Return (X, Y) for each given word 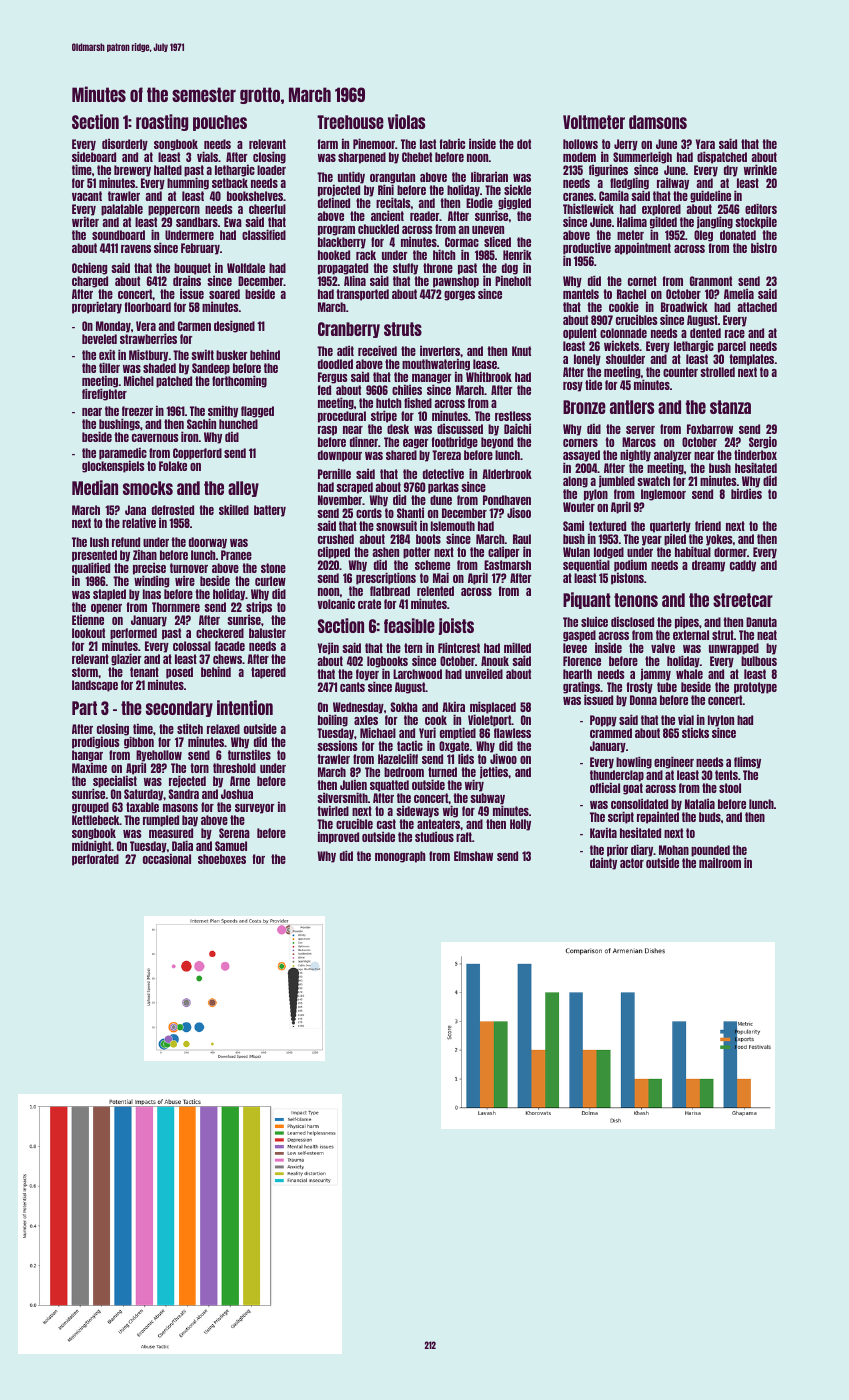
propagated (343, 269)
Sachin (201, 423)
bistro (764, 247)
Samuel (231, 846)
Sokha (404, 707)
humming (188, 184)
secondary (179, 709)
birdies (746, 493)
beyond (497, 443)
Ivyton (721, 721)
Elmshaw (473, 856)
